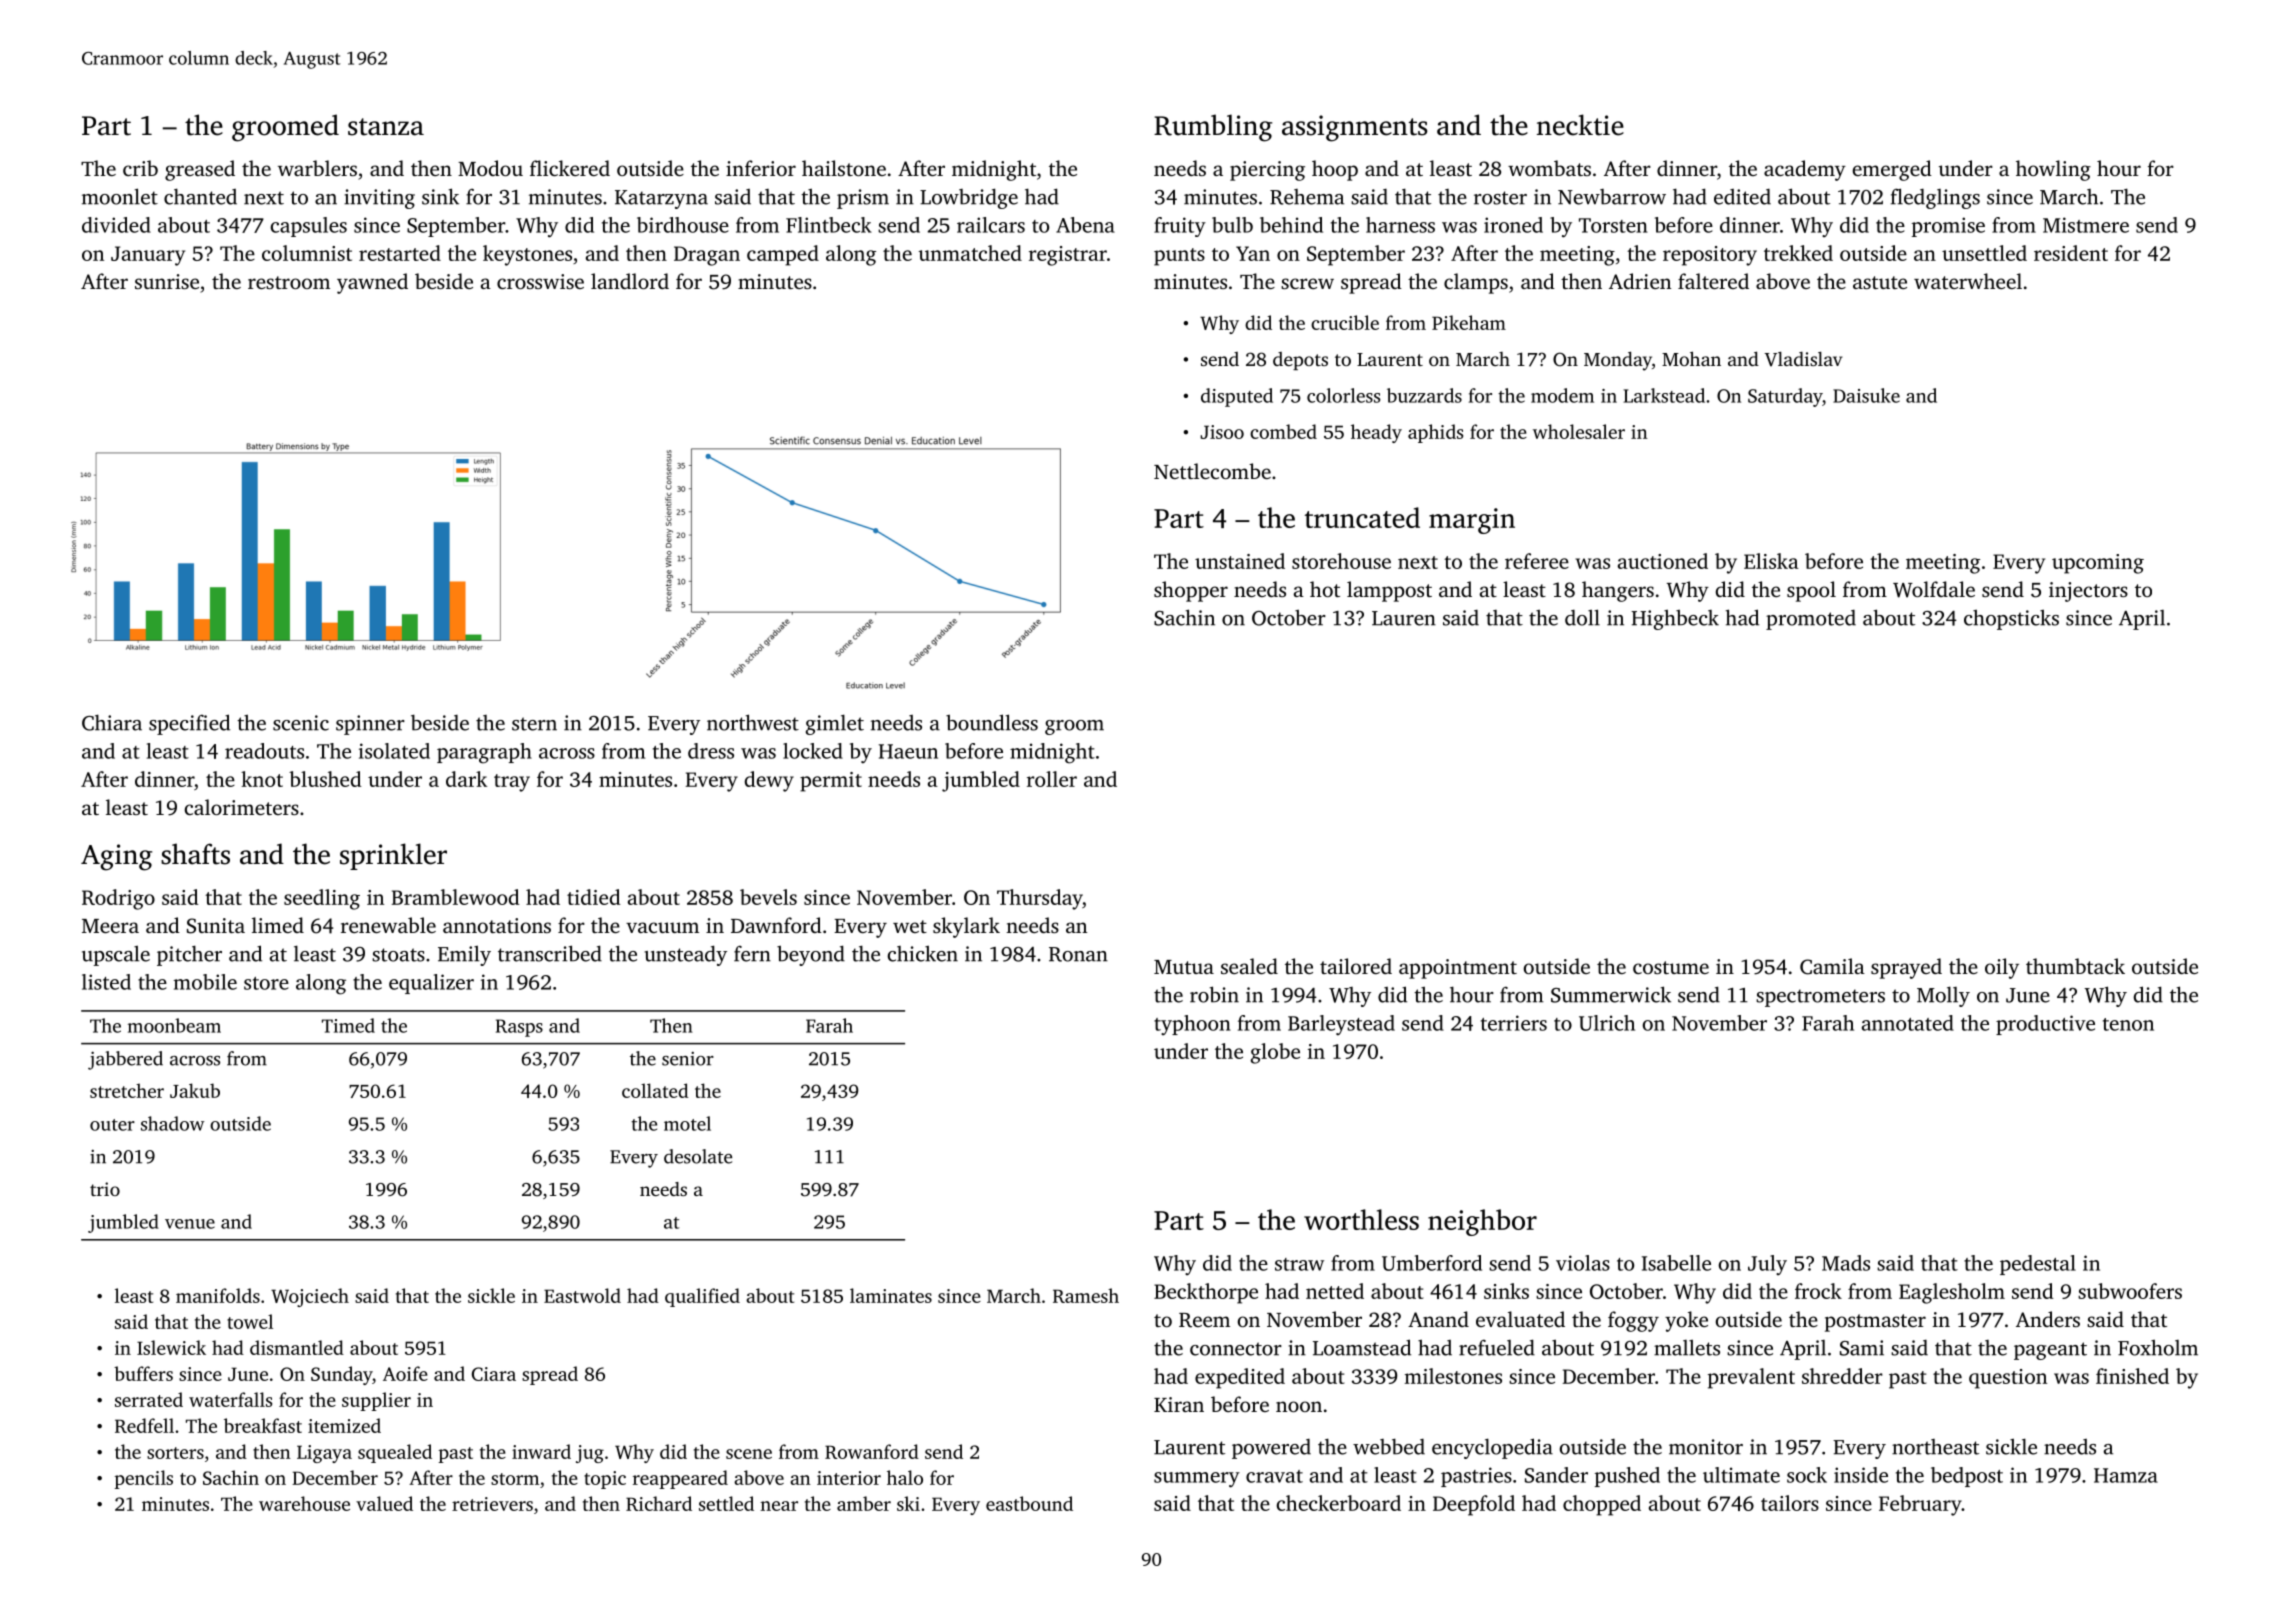  I want to click on margin, so click(1472, 521).
